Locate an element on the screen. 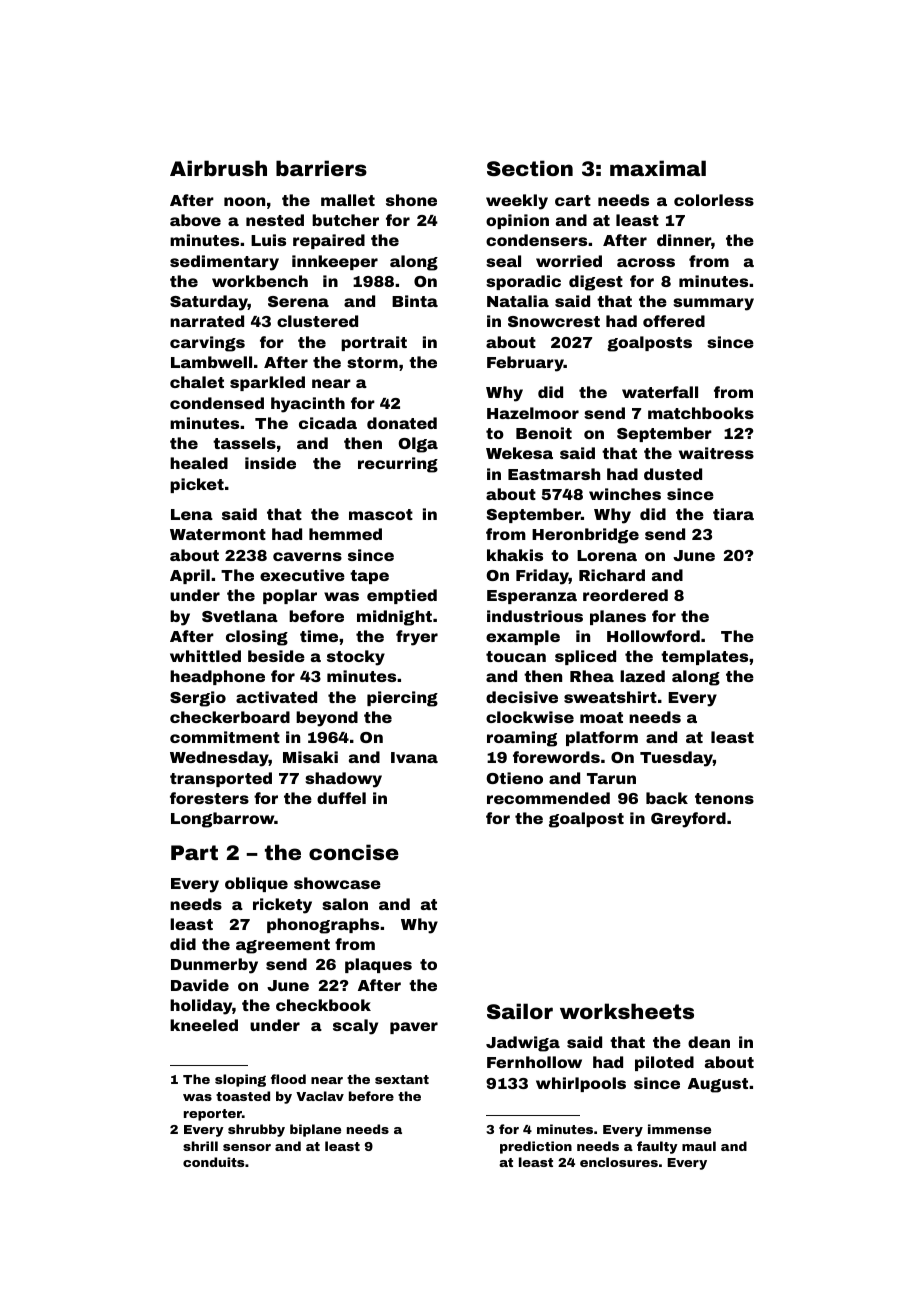 The image size is (924, 1311). donated is located at coordinates (402, 423).
